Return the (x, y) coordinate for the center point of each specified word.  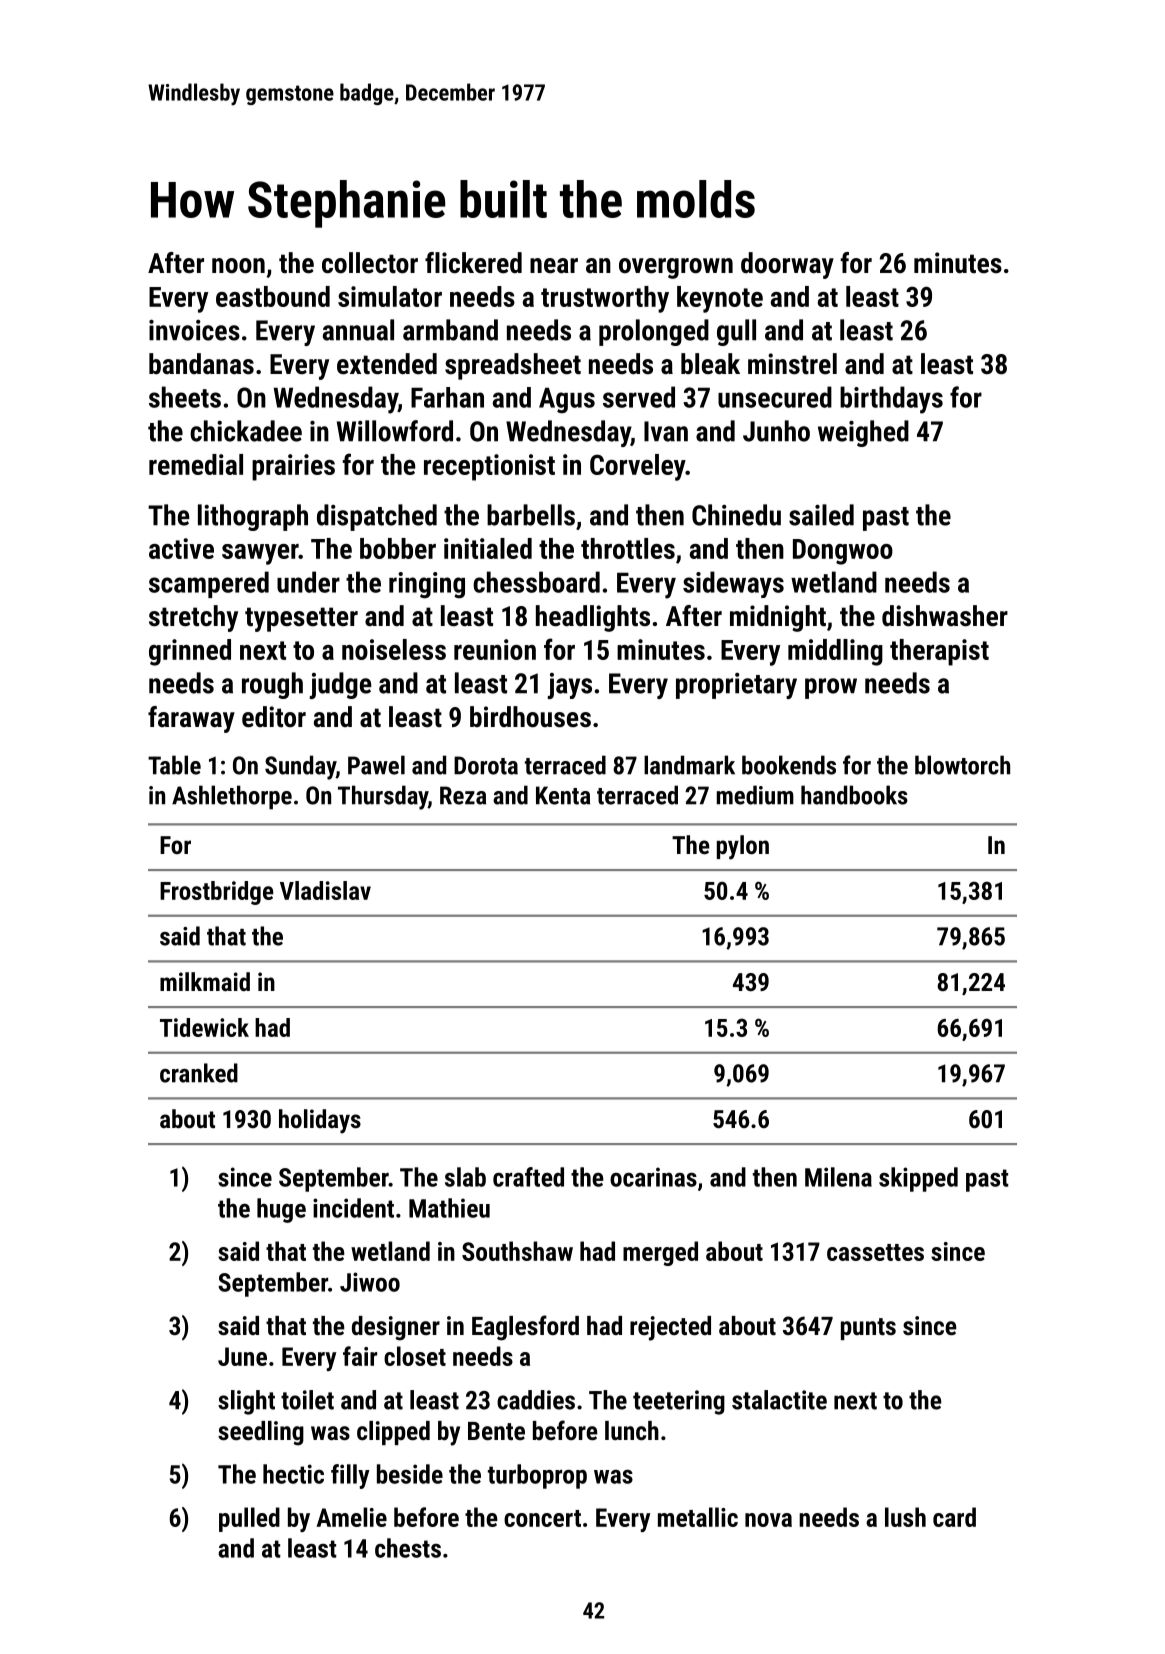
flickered (473, 263)
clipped (393, 1433)
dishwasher (945, 616)
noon (238, 266)
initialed (488, 548)
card (954, 1517)
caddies (536, 1400)
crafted (528, 1177)
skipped (918, 1179)
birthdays (891, 400)
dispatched (377, 517)
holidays (320, 1121)
